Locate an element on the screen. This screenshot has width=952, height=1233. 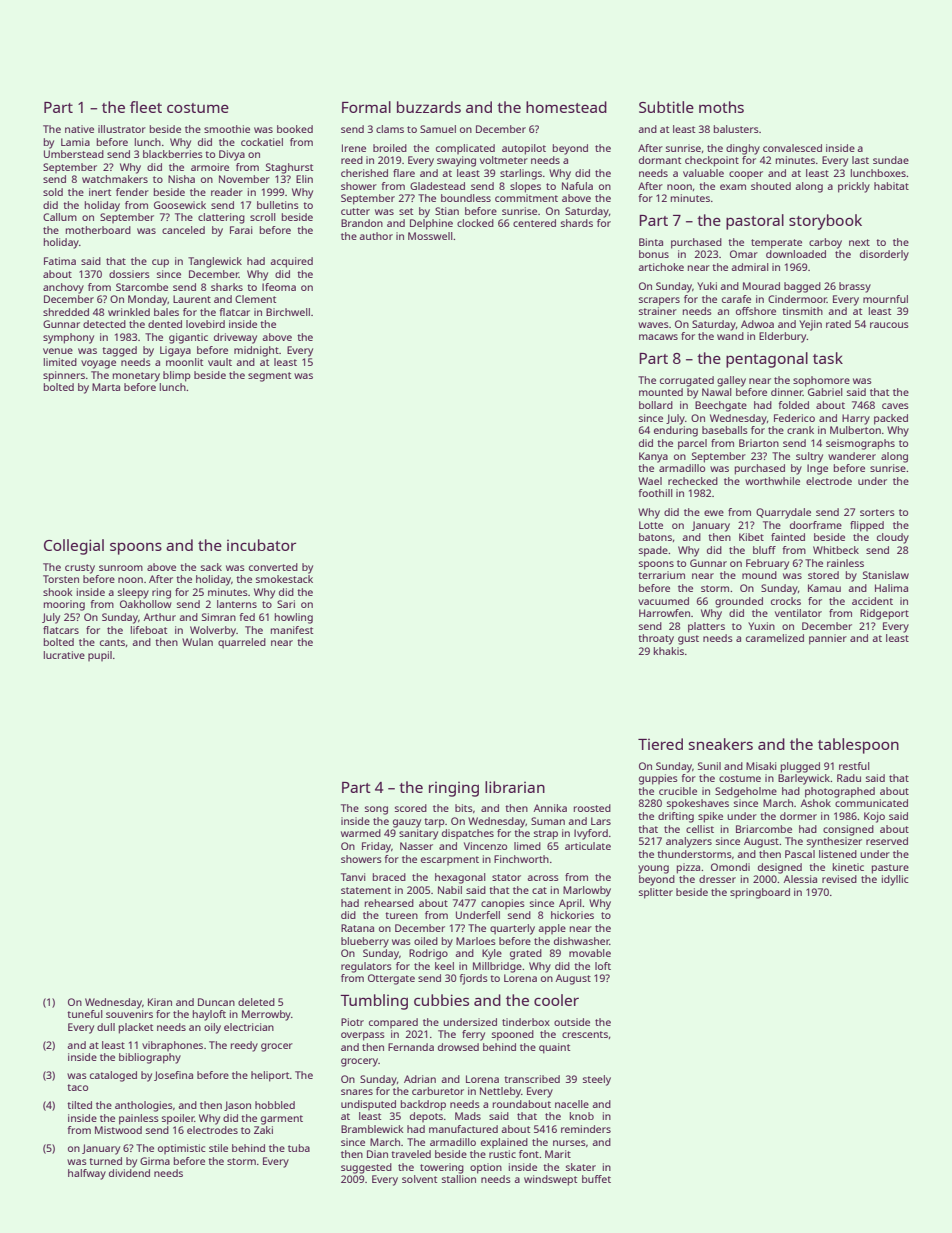
halfway is located at coordinates (87, 1174).
